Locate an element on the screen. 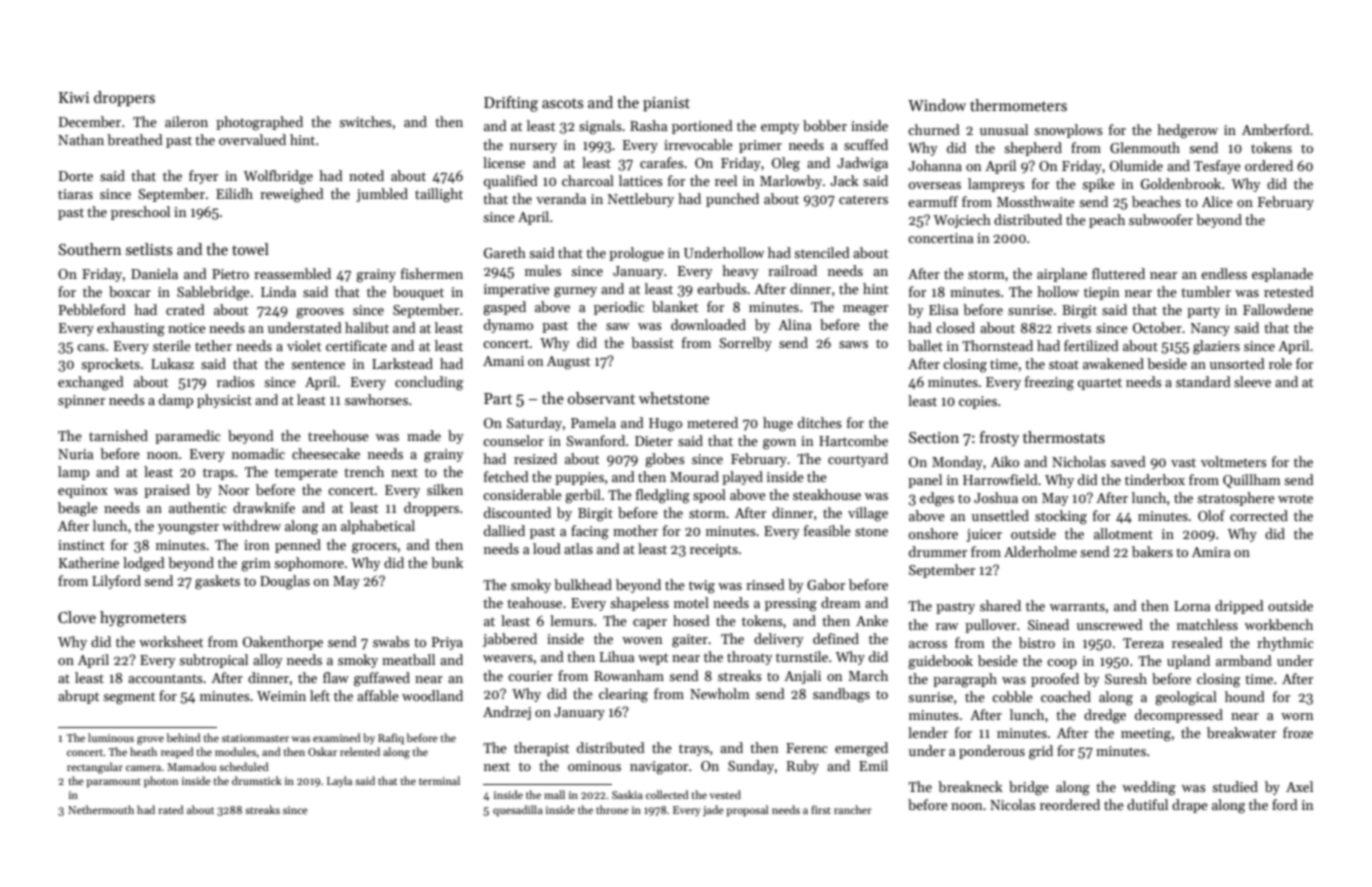 Image resolution: width=1372 pixels, height=887 pixels. Ruby is located at coordinates (803, 767).
